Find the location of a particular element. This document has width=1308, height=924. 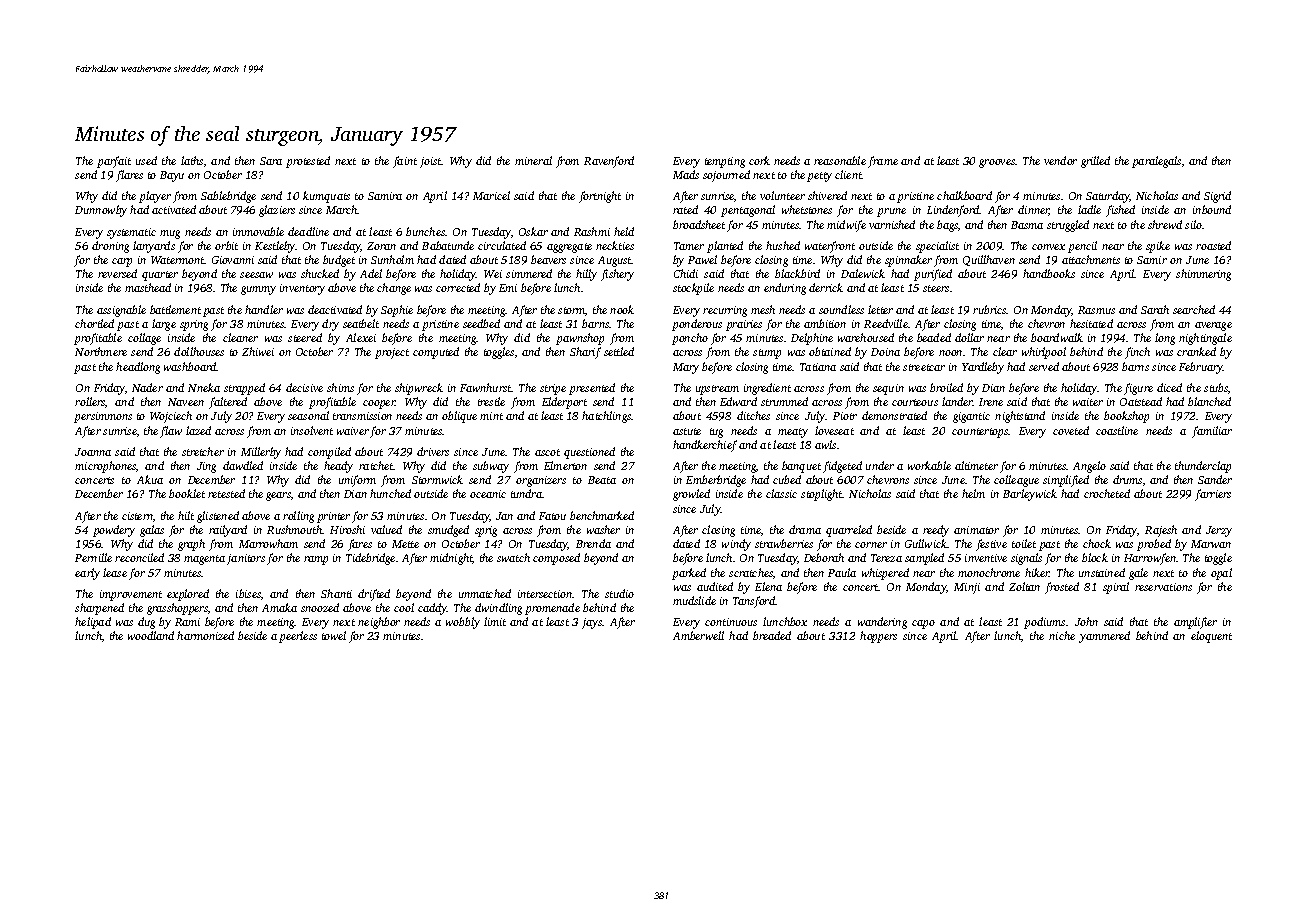

Amaka is located at coordinates (279, 607).
